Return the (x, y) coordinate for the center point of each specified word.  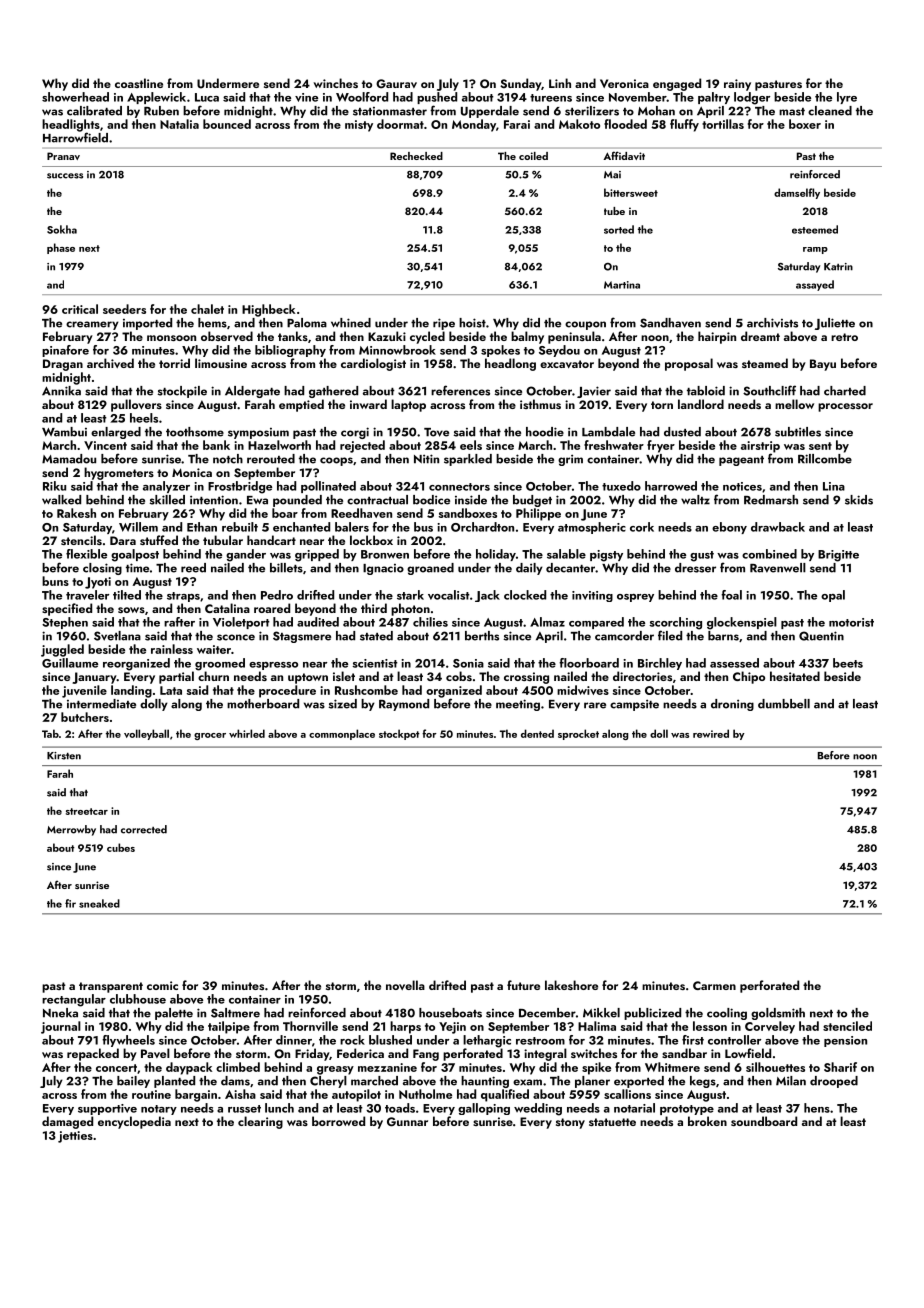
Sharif (840, 1067)
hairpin (717, 337)
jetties (75, 1137)
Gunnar (407, 1122)
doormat (400, 124)
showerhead (75, 97)
